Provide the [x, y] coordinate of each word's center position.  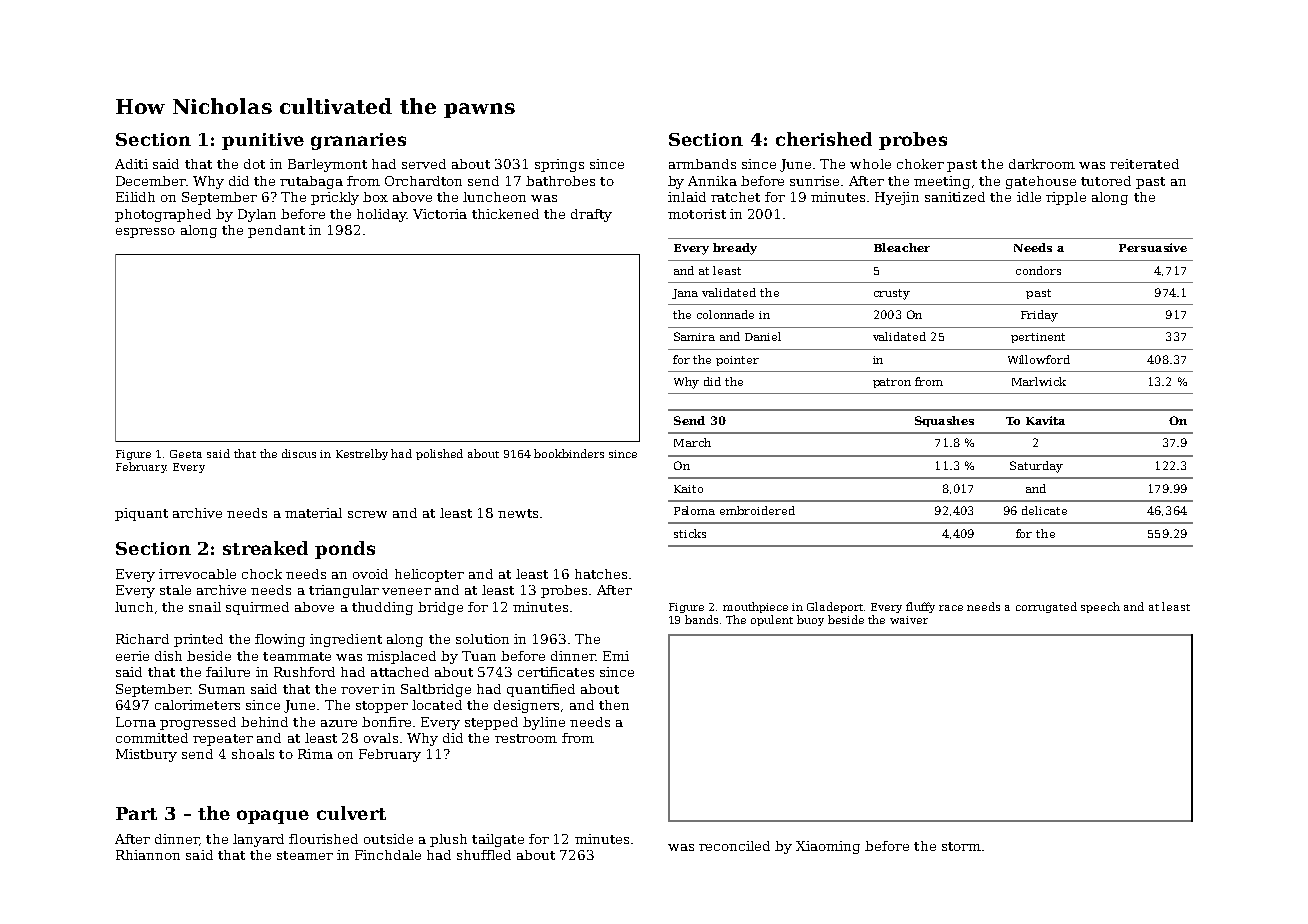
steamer [305, 855]
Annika [712, 181]
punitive [263, 141]
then [614, 705]
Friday [1039, 316]
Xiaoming [828, 847]
